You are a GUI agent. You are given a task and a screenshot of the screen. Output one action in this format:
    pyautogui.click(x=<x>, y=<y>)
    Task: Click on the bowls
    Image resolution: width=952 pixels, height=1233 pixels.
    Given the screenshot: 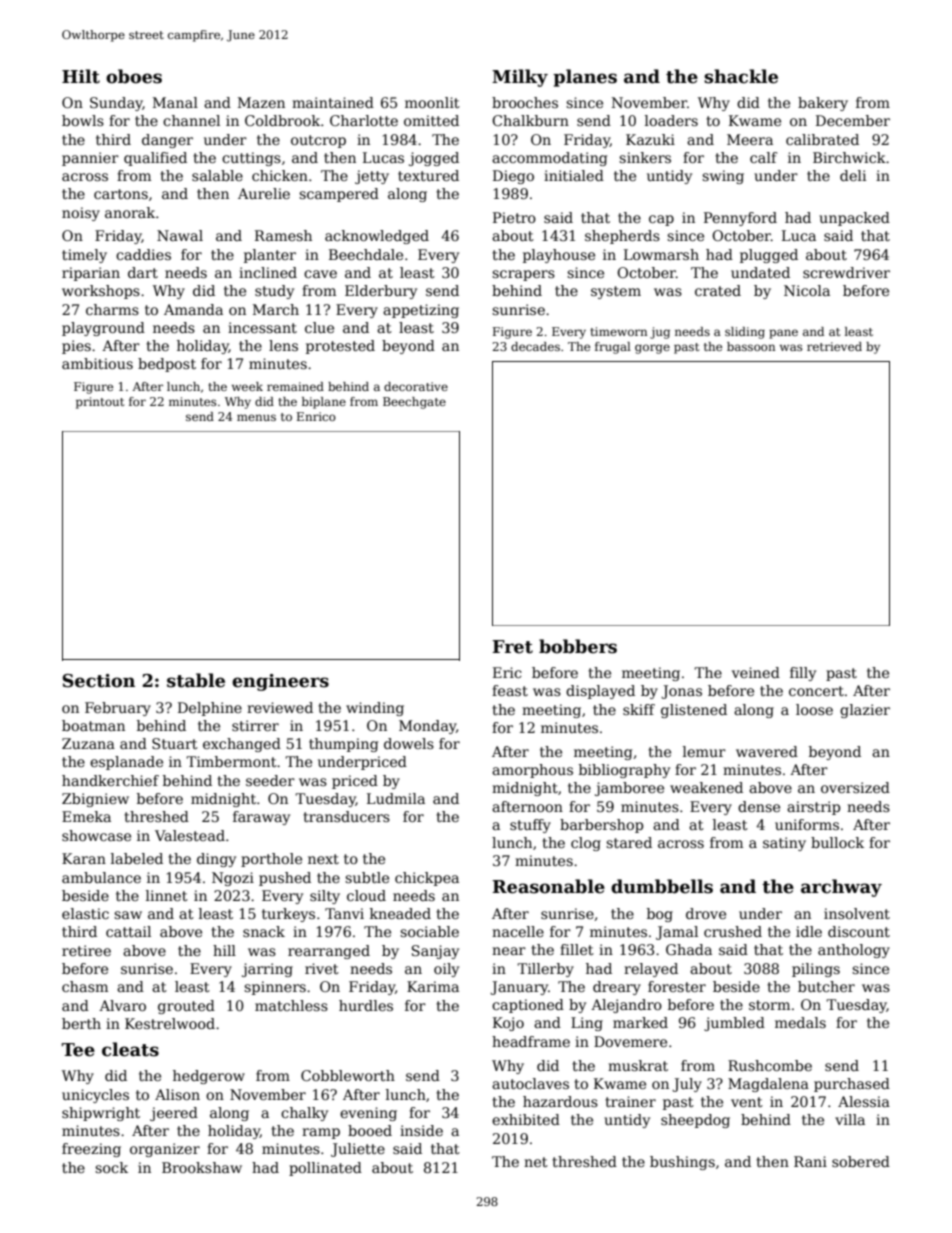 What is the action you would take?
    pyautogui.click(x=83, y=120)
